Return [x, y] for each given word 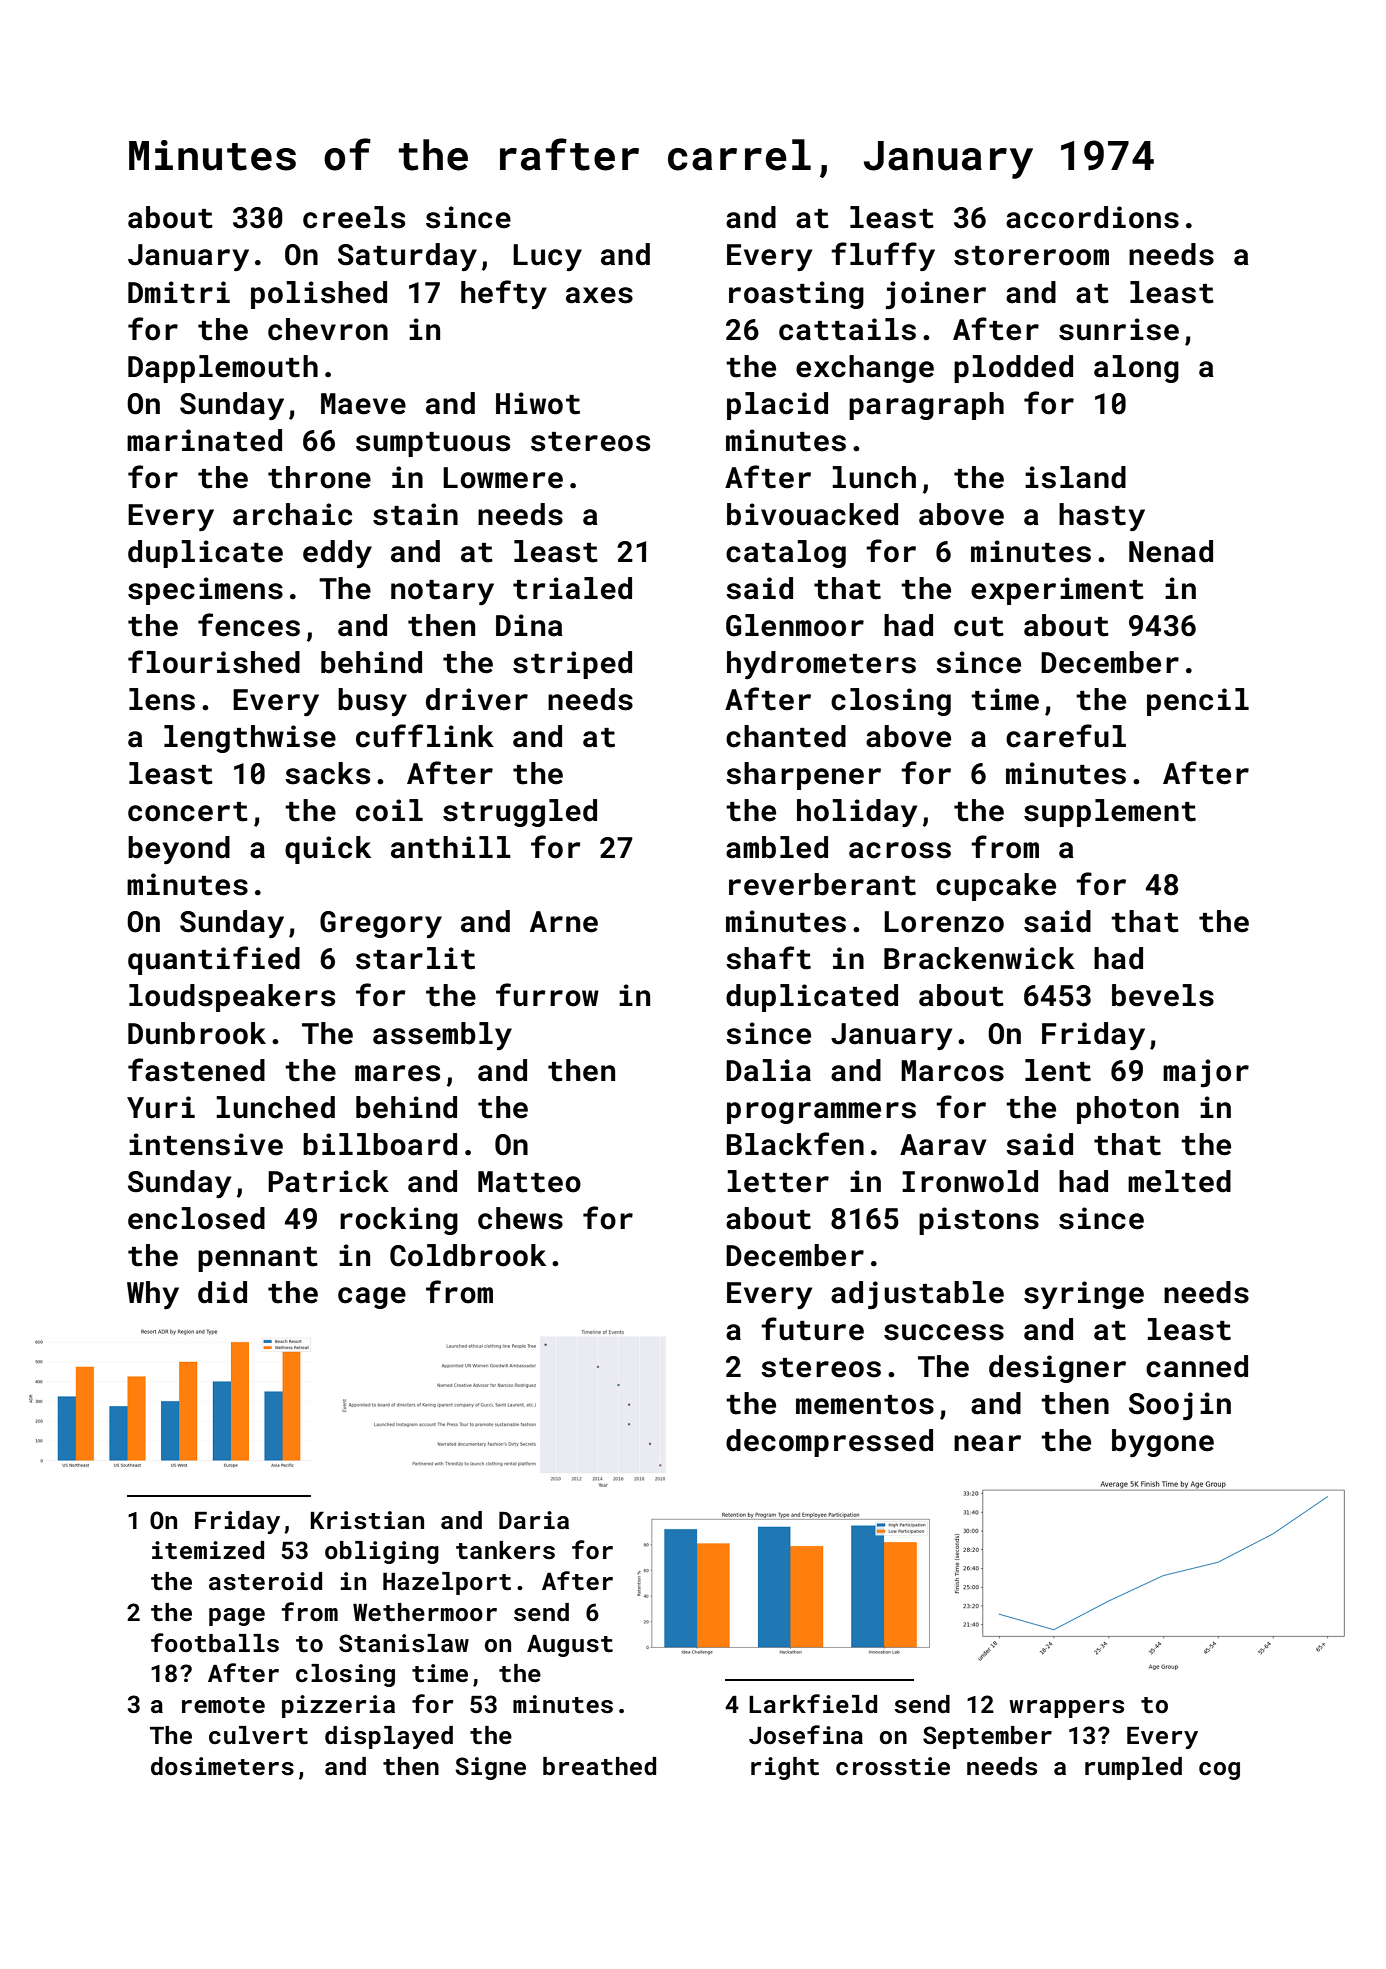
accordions [1092, 217]
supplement [1110, 813]
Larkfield [813, 1703]
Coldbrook [468, 1255]
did [222, 1292]
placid [777, 406]
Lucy [547, 257]
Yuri [161, 1107]
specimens [205, 591]
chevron [328, 329]
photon [1128, 1110]
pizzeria [338, 1706]
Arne [564, 922]
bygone [1163, 1443]
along [1136, 369]
